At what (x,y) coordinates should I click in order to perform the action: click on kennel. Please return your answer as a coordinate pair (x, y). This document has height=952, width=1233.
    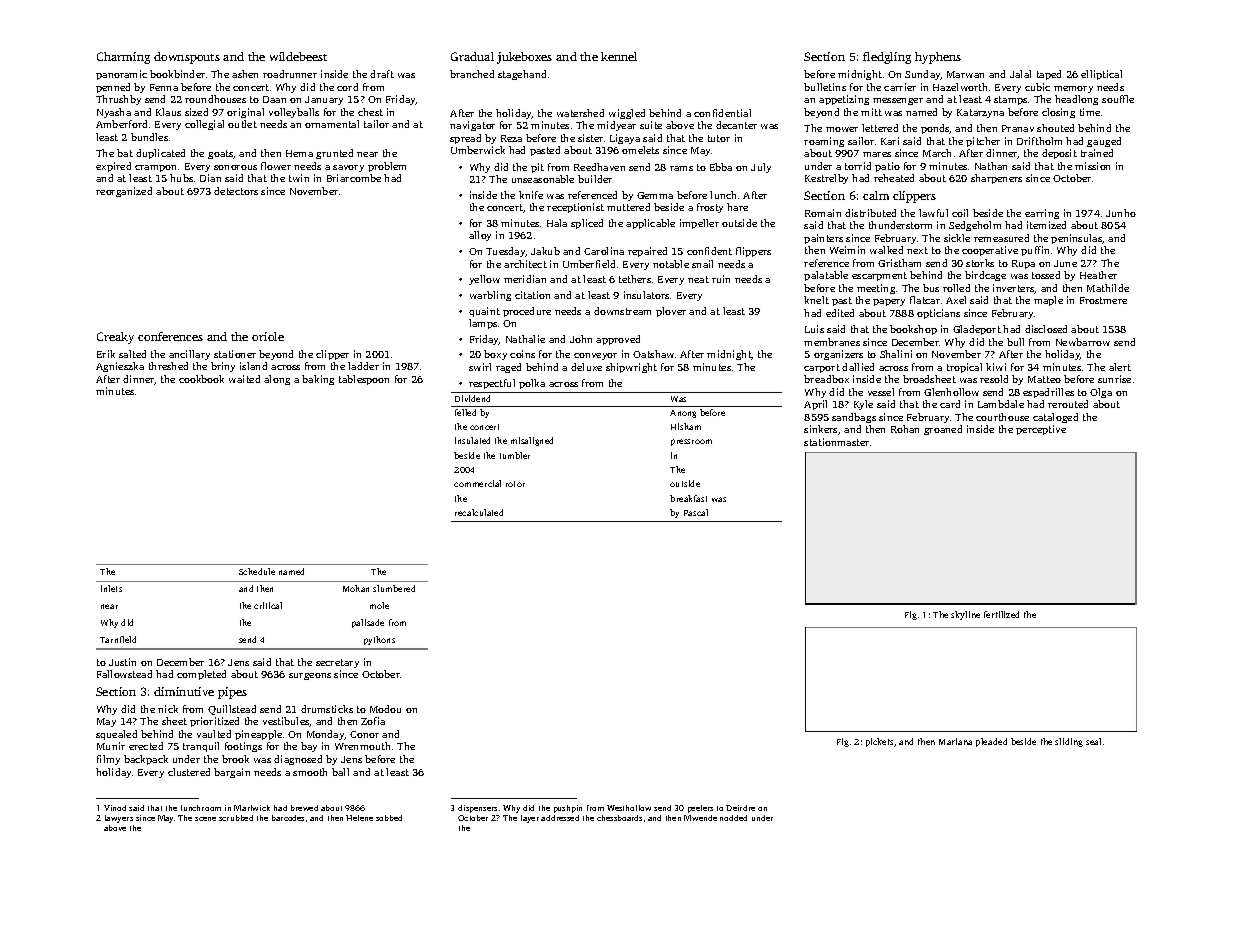
    Looking at the image, I should click on (619, 56).
